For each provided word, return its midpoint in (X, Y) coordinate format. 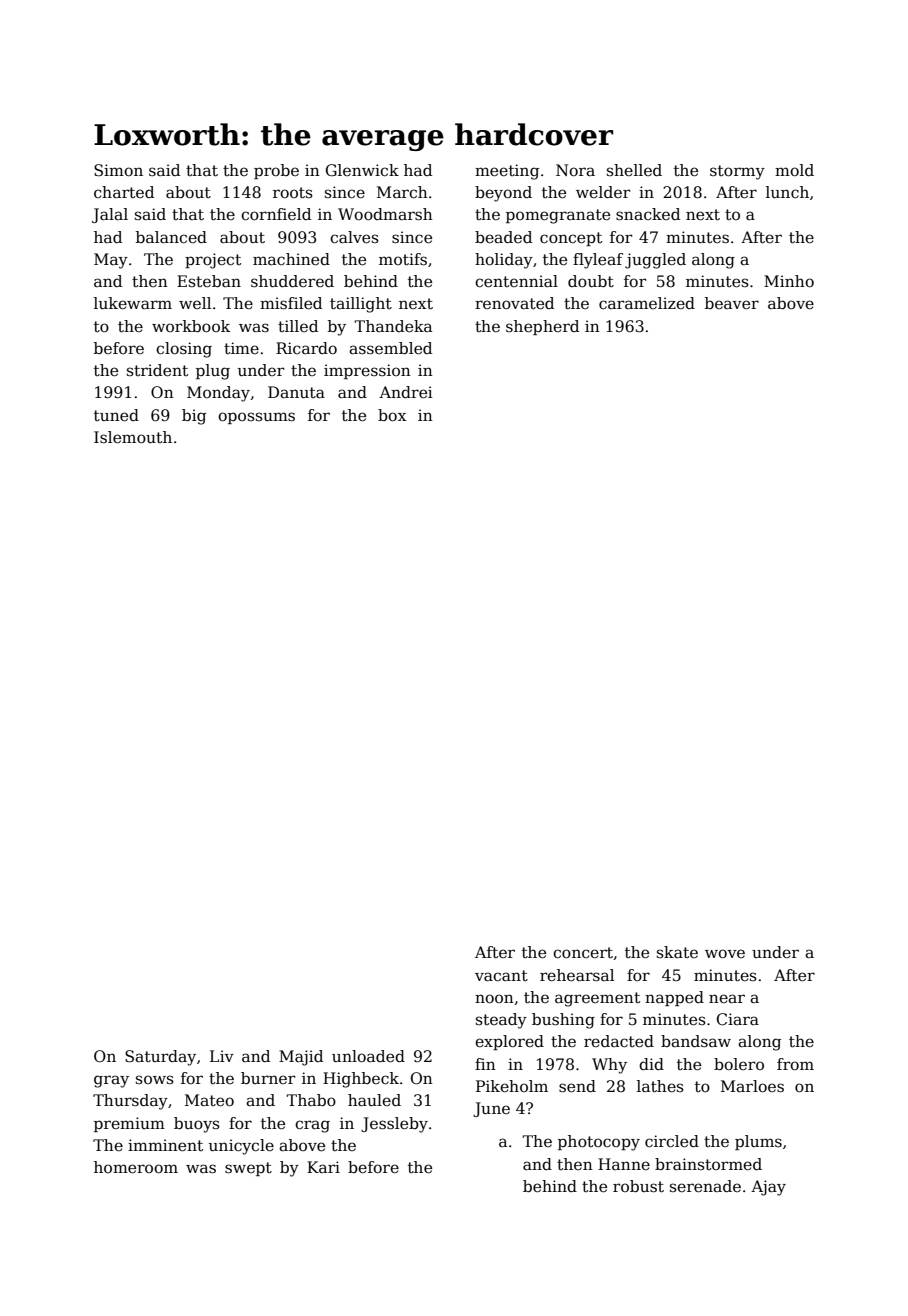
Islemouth (133, 437)
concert (583, 953)
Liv (222, 1056)
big (194, 417)
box (392, 415)
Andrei (406, 392)
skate (677, 952)
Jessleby (394, 1125)
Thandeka (393, 326)
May (111, 261)
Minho (789, 281)
